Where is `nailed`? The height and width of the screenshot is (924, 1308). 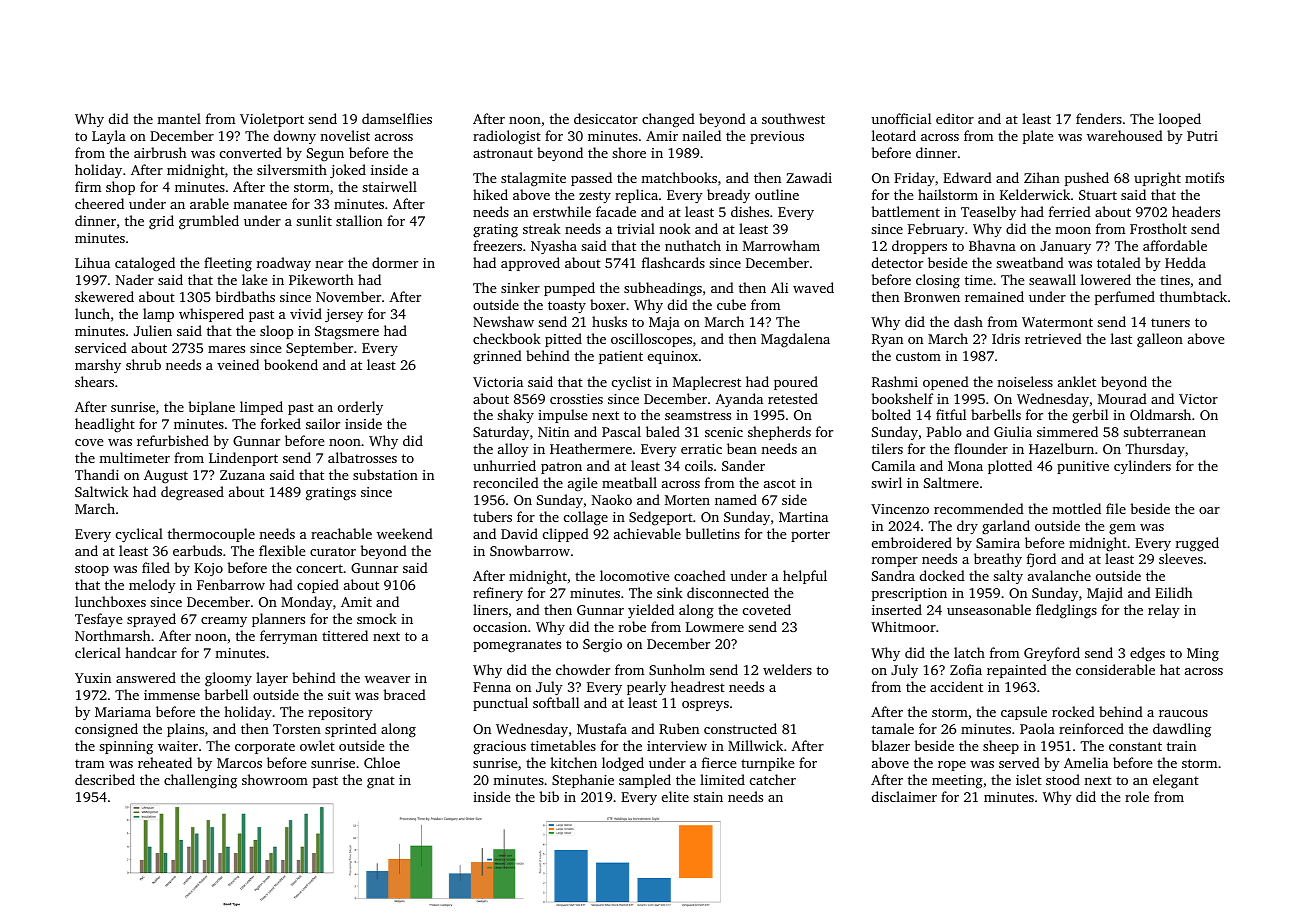
nailed is located at coordinates (701, 135).
